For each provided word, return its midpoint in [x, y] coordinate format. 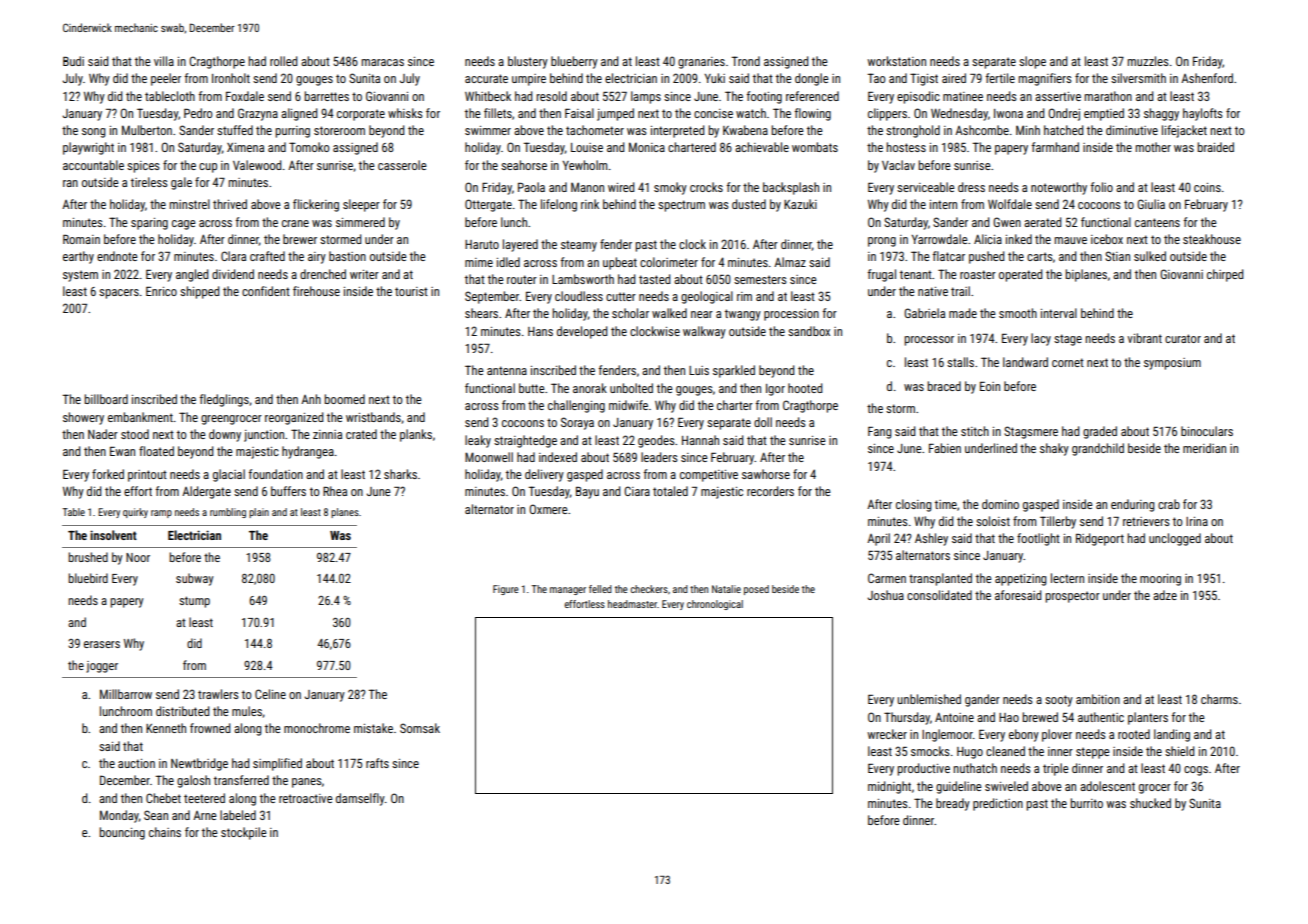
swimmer [488, 130]
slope [1032, 62]
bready [953, 804]
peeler [166, 79]
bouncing [122, 833]
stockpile [244, 833]
